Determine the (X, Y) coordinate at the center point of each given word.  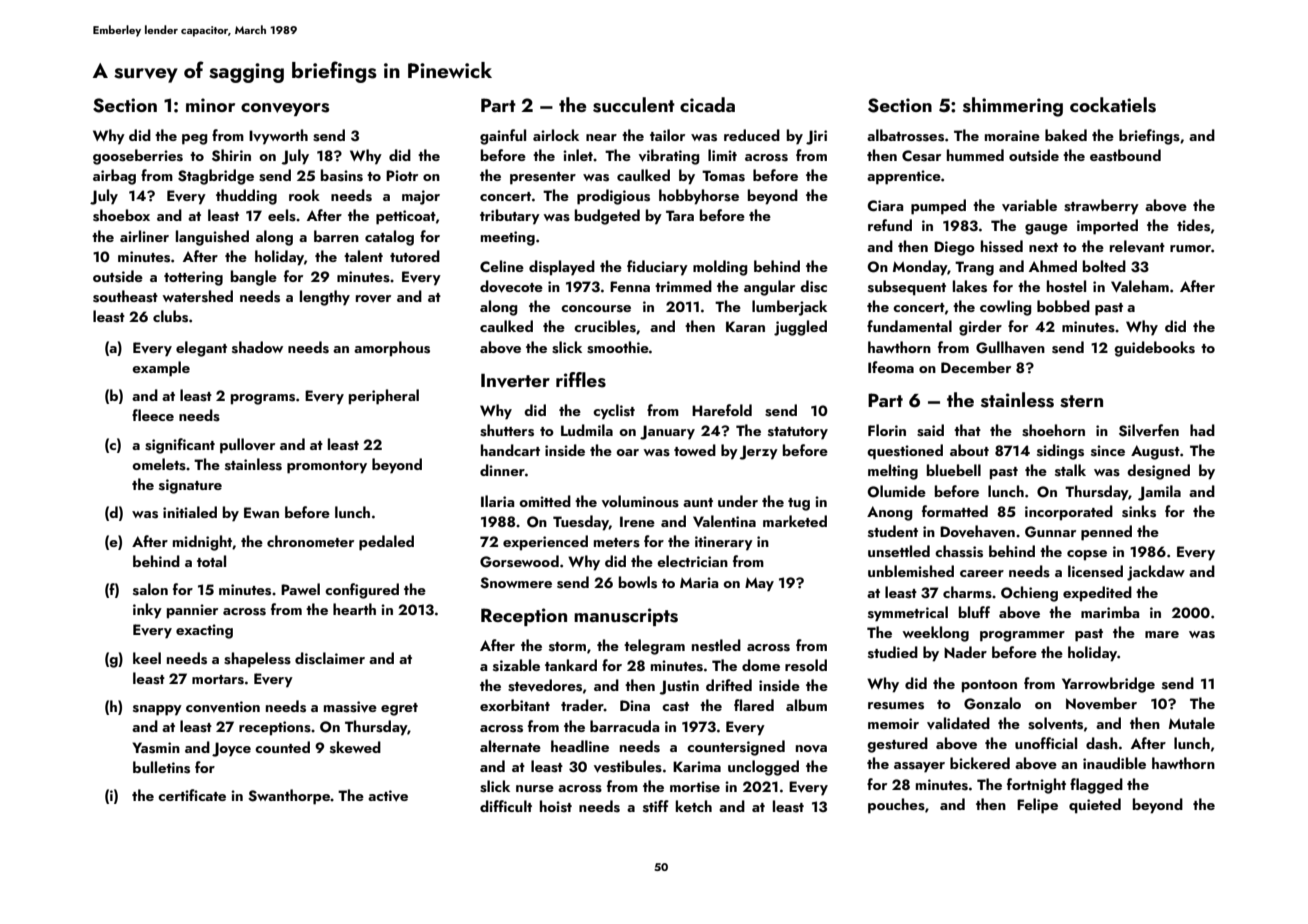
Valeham (1140, 286)
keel (147, 658)
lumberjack (789, 308)
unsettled (899, 551)
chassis (959, 551)
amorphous (392, 349)
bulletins (161, 767)
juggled (800, 328)
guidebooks (1154, 349)
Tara (680, 215)
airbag (114, 177)
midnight (202, 543)
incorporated (1069, 513)
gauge (1046, 229)
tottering (193, 278)
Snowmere (516, 583)
